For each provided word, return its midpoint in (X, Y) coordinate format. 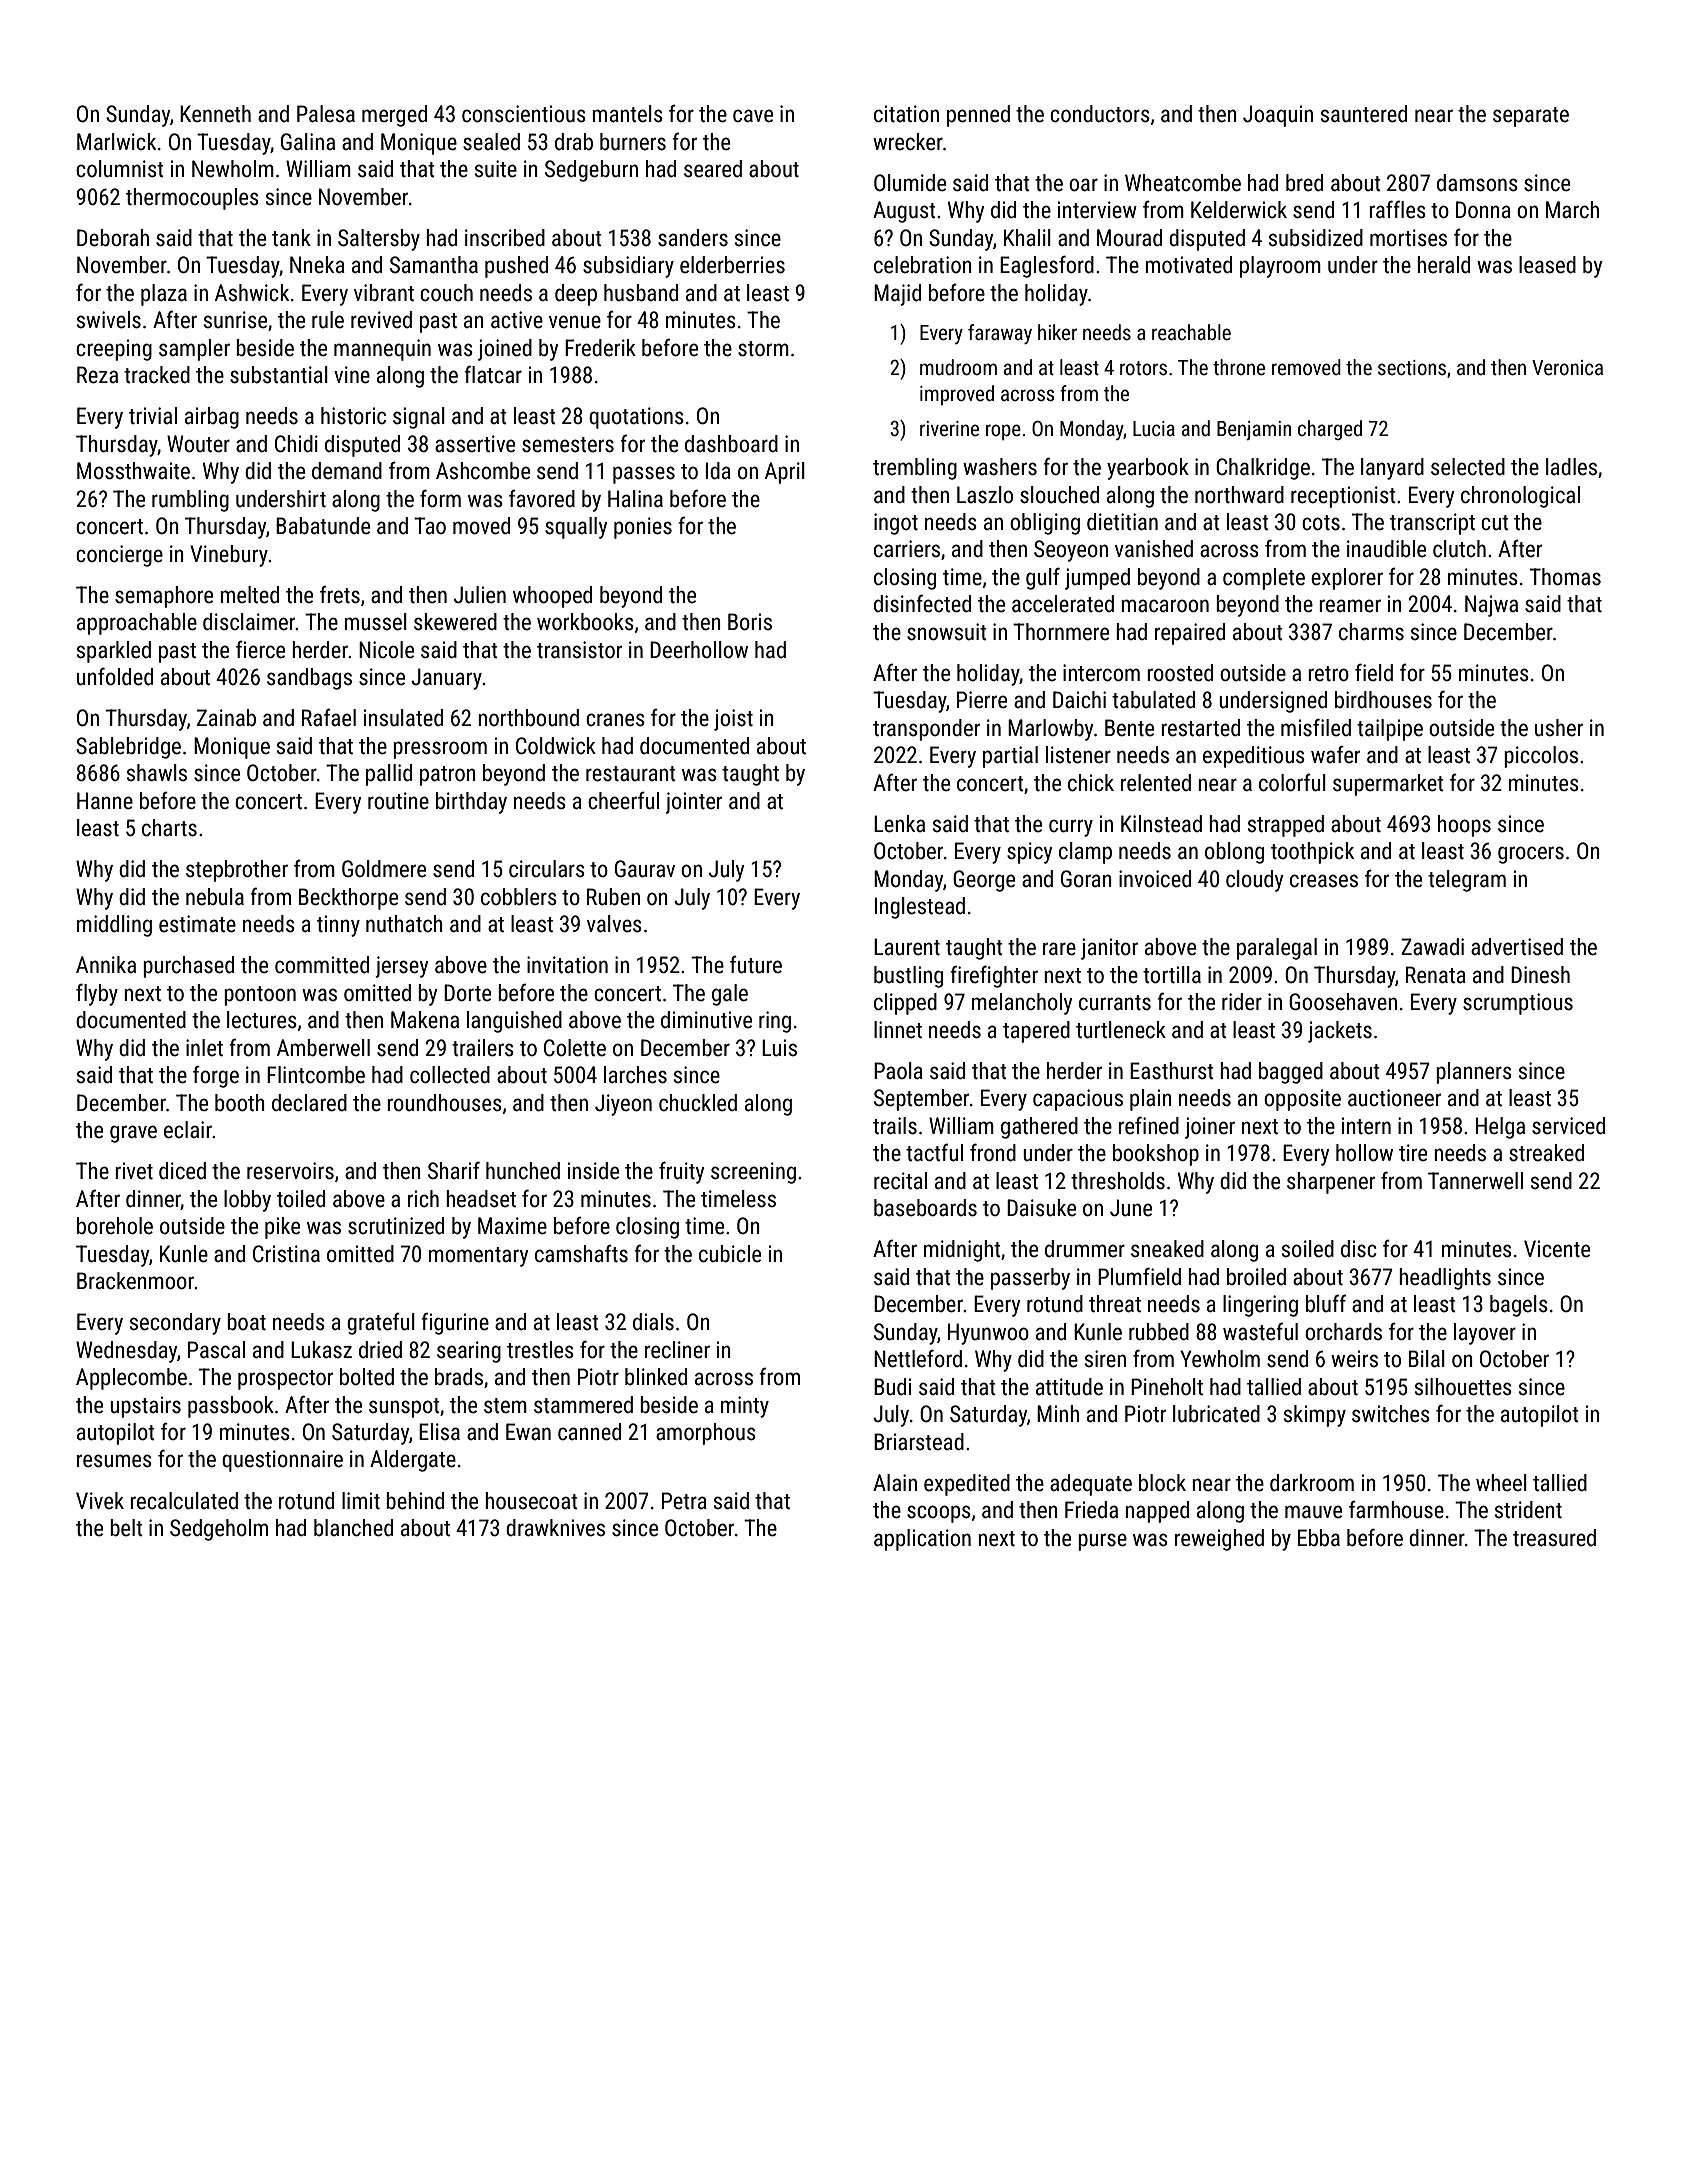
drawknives (555, 1528)
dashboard (731, 444)
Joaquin (1278, 116)
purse (1102, 1542)
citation (906, 114)
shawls (157, 773)
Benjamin (1254, 430)
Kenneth (215, 114)
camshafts (581, 1253)
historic (353, 416)
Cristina (286, 1254)
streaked (1546, 1153)
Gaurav (645, 869)
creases (1324, 881)
